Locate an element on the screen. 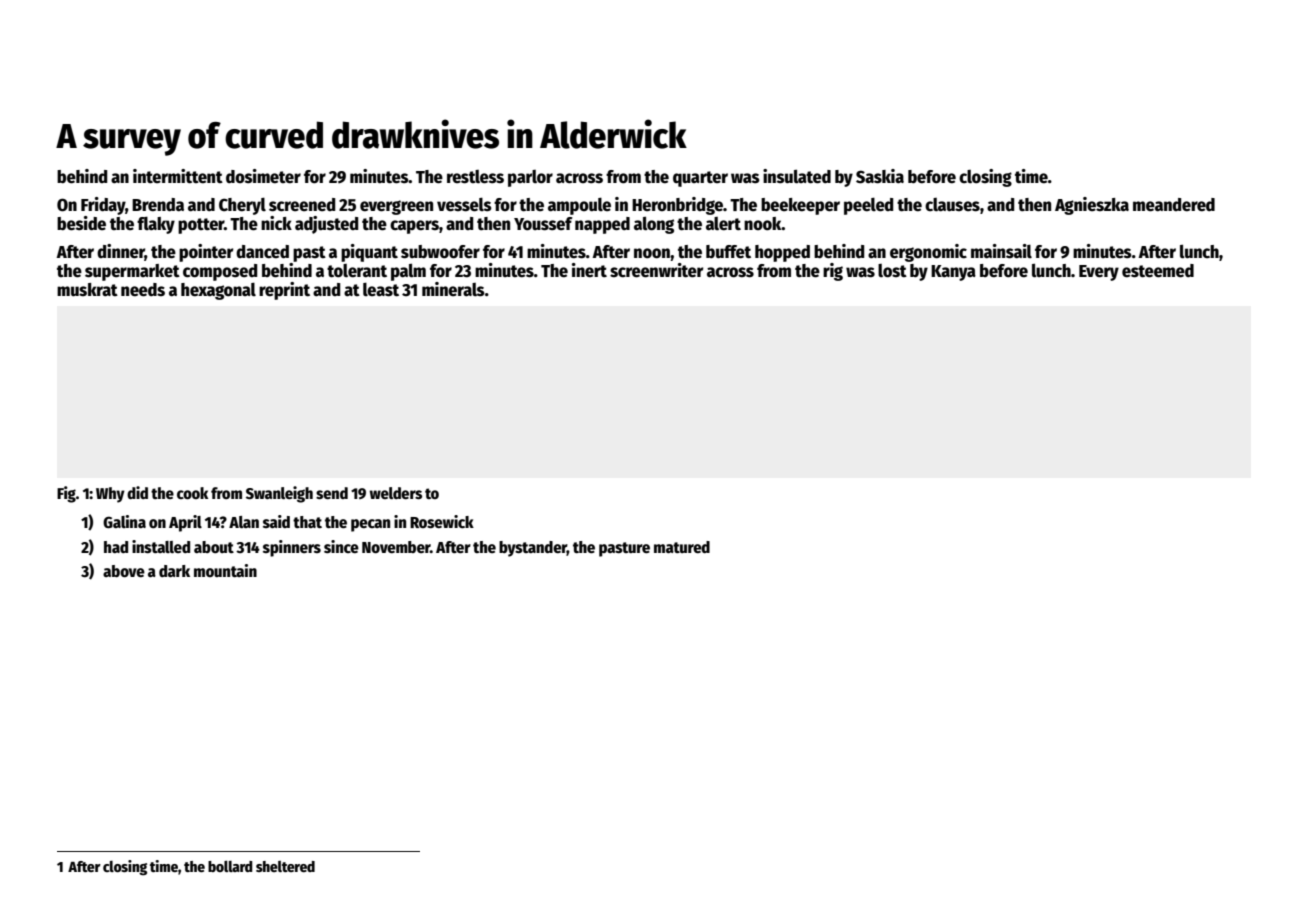  flaky is located at coordinates (156, 225).
